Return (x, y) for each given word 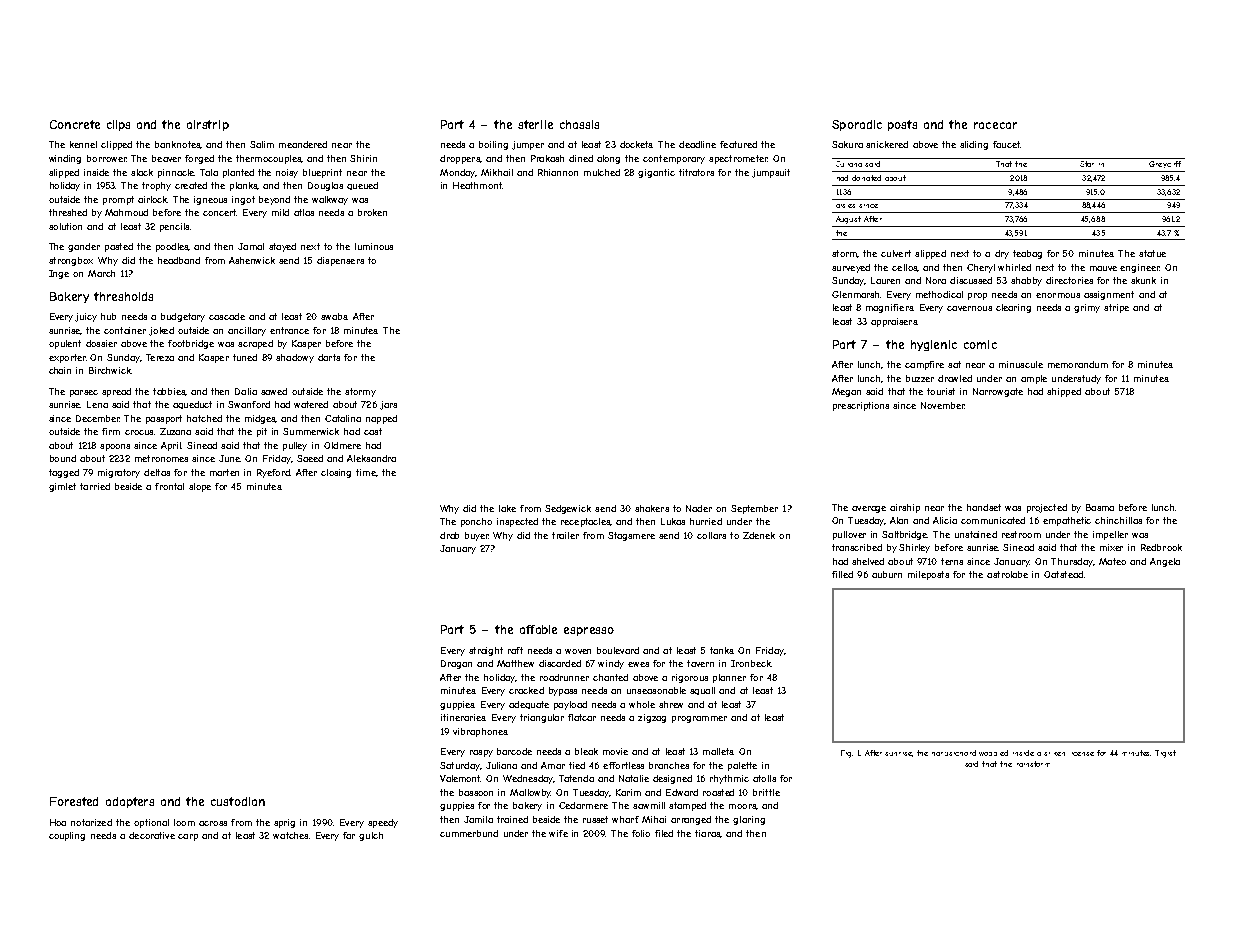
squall (702, 691)
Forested (74, 801)
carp (188, 837)
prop (977, 296)
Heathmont (477, 185)
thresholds (123, 296)
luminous (374, 246)
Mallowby (530, 793)
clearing (1013, 308)
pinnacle (176, 173)
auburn (887, 574)
